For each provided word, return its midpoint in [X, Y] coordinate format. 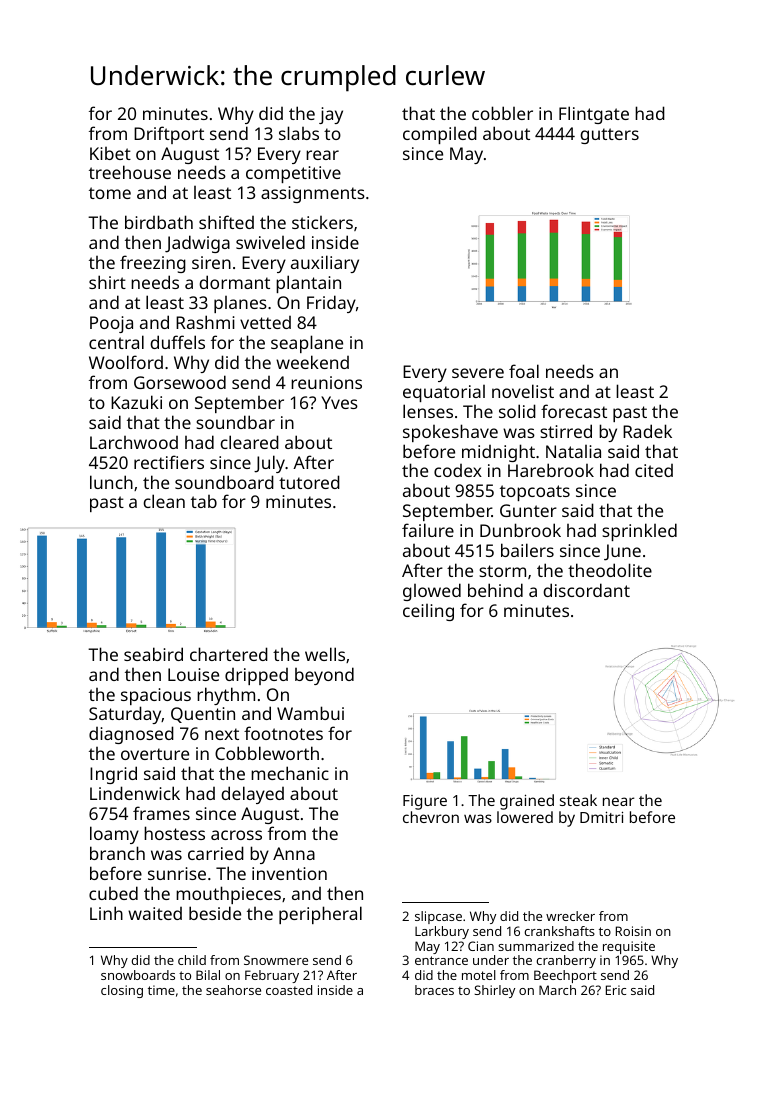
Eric [616, 990]
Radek [647, 431]
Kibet [110, 153]
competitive [293, 174]
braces [434, 990]
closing [122, 991]
